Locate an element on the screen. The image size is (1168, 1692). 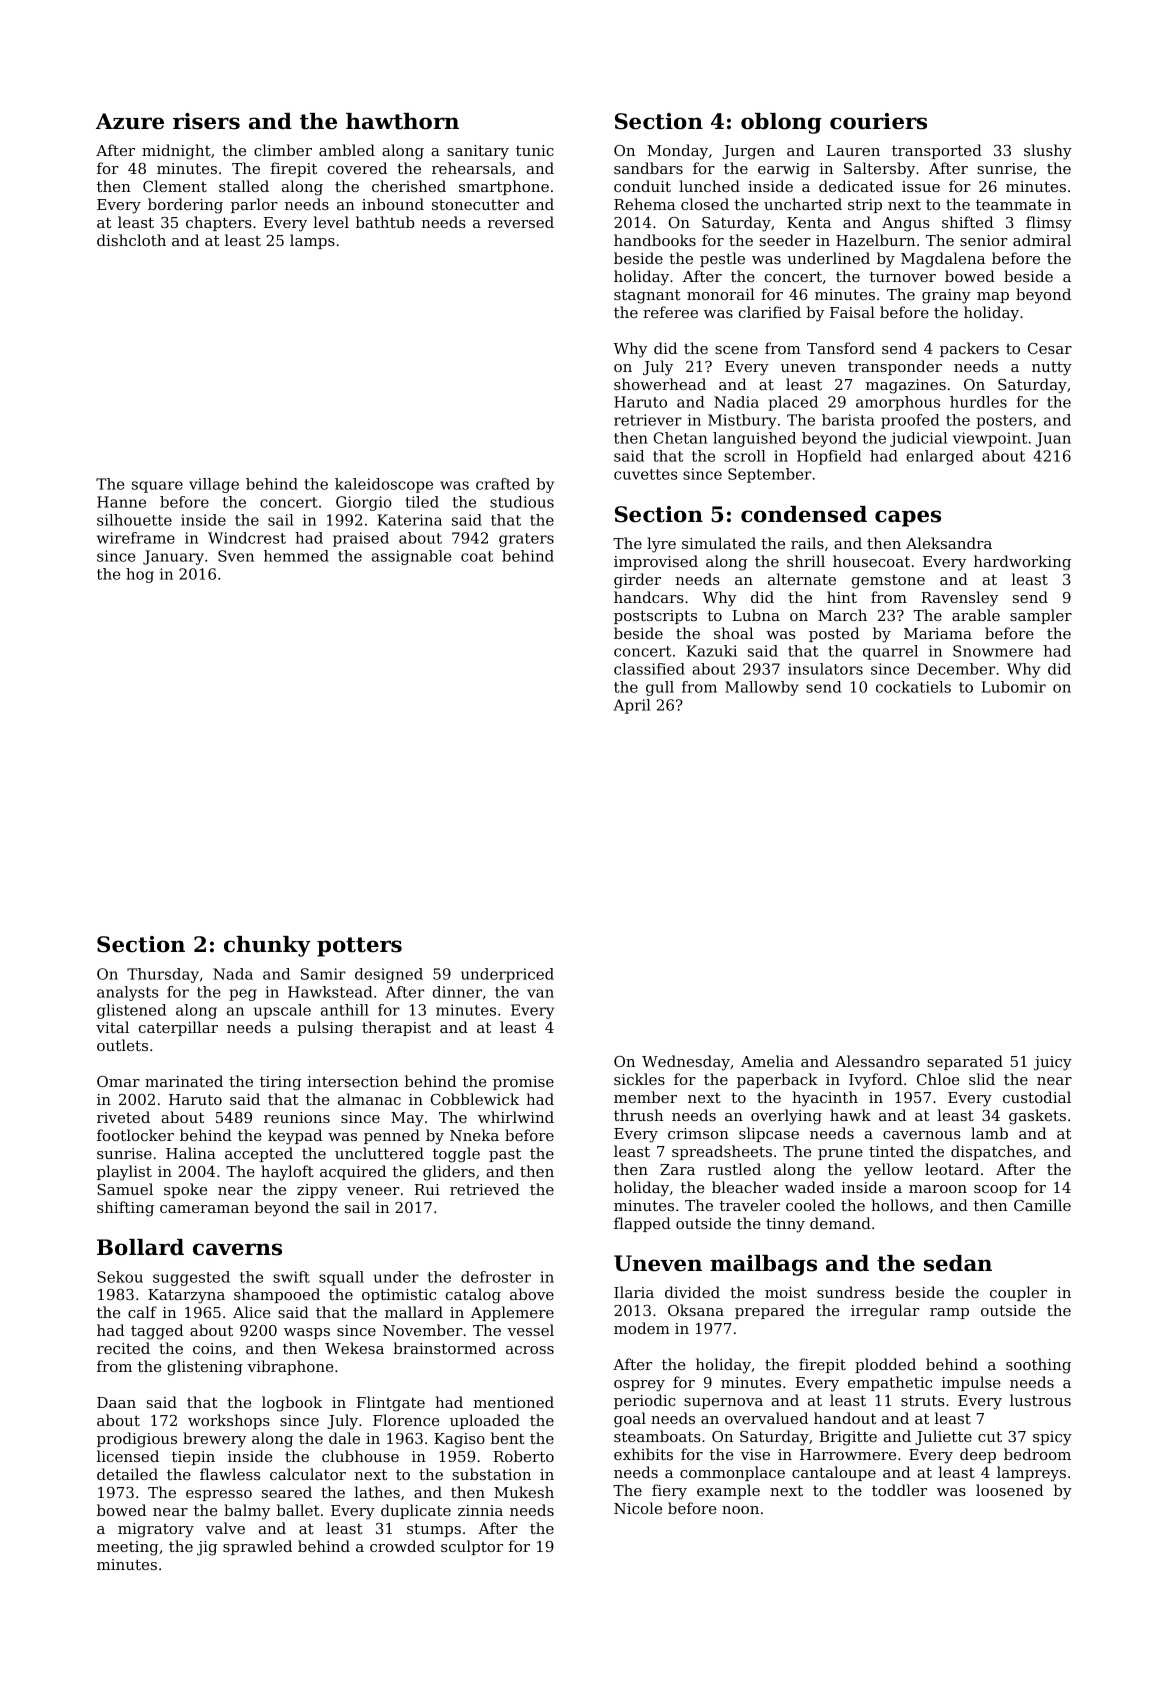
crafted is located at coordinates (503, 484).
